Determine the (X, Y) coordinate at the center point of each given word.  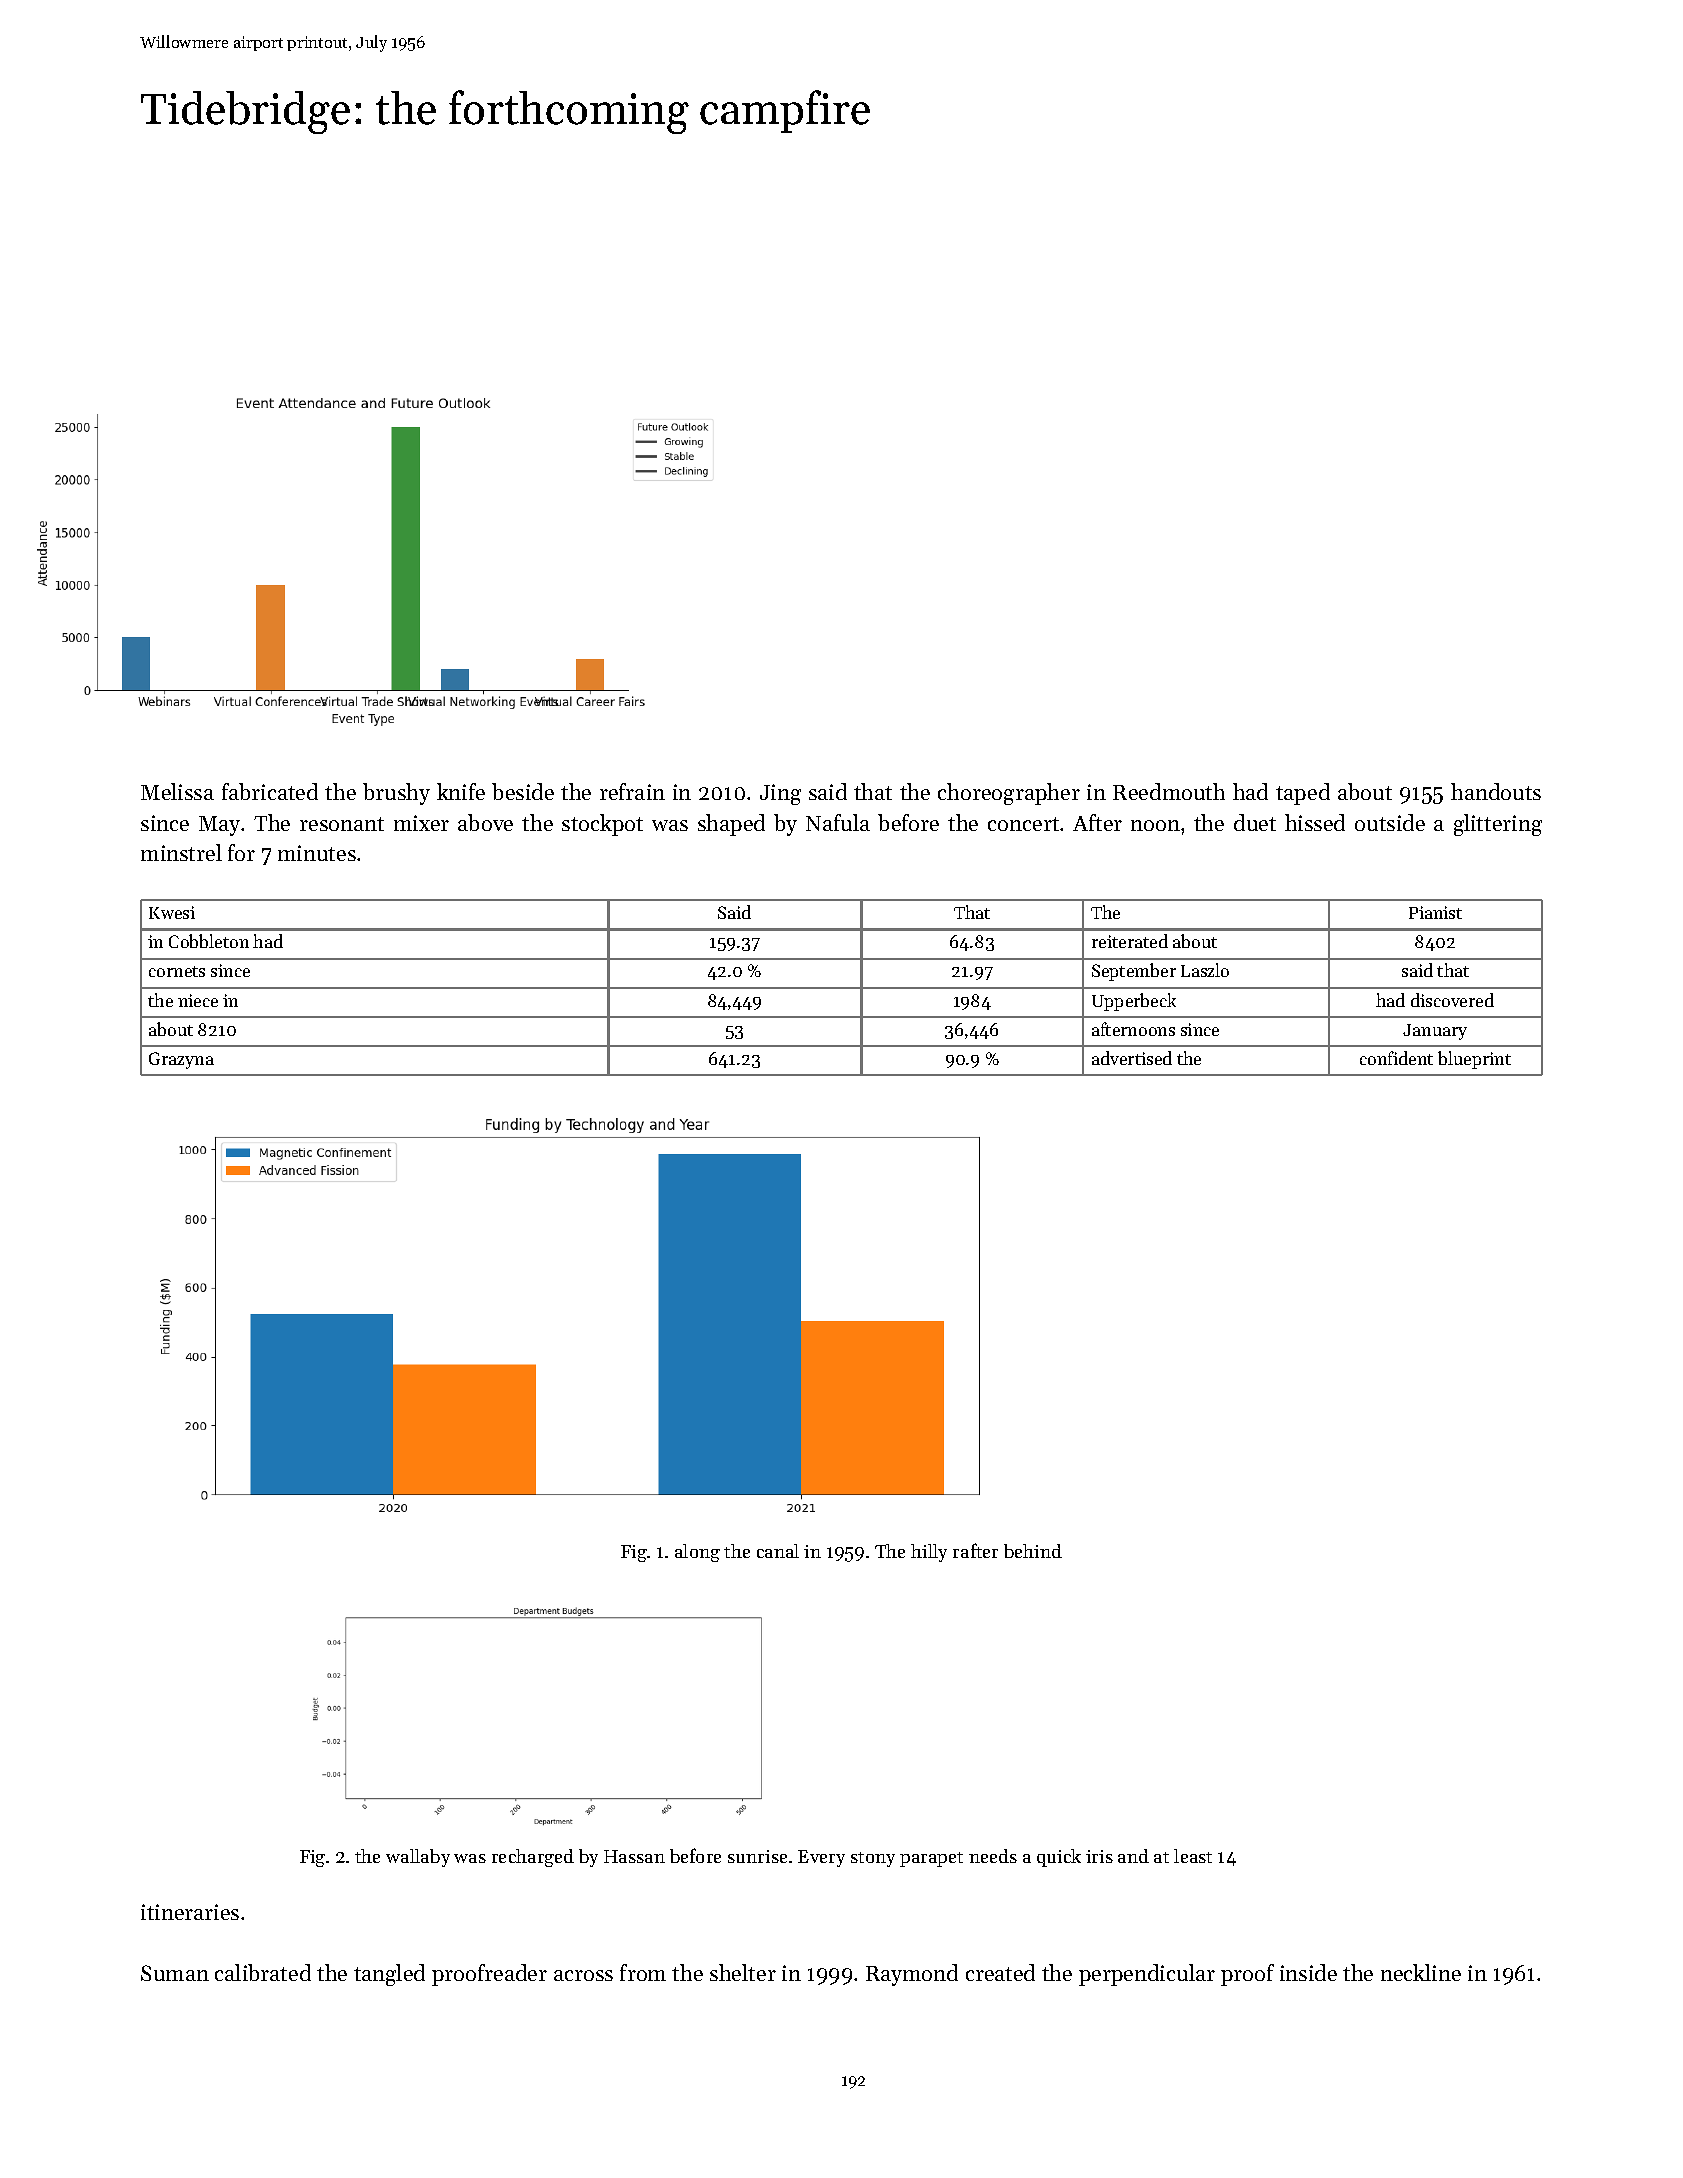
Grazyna (181, 1060)
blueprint (1474, 1060)
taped (1303, 794)
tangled (389, 1975)
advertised (1132, 1058)
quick (1059, 1858)
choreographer (1009, 794)
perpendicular (1147, 1975)
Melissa (177, 791)
